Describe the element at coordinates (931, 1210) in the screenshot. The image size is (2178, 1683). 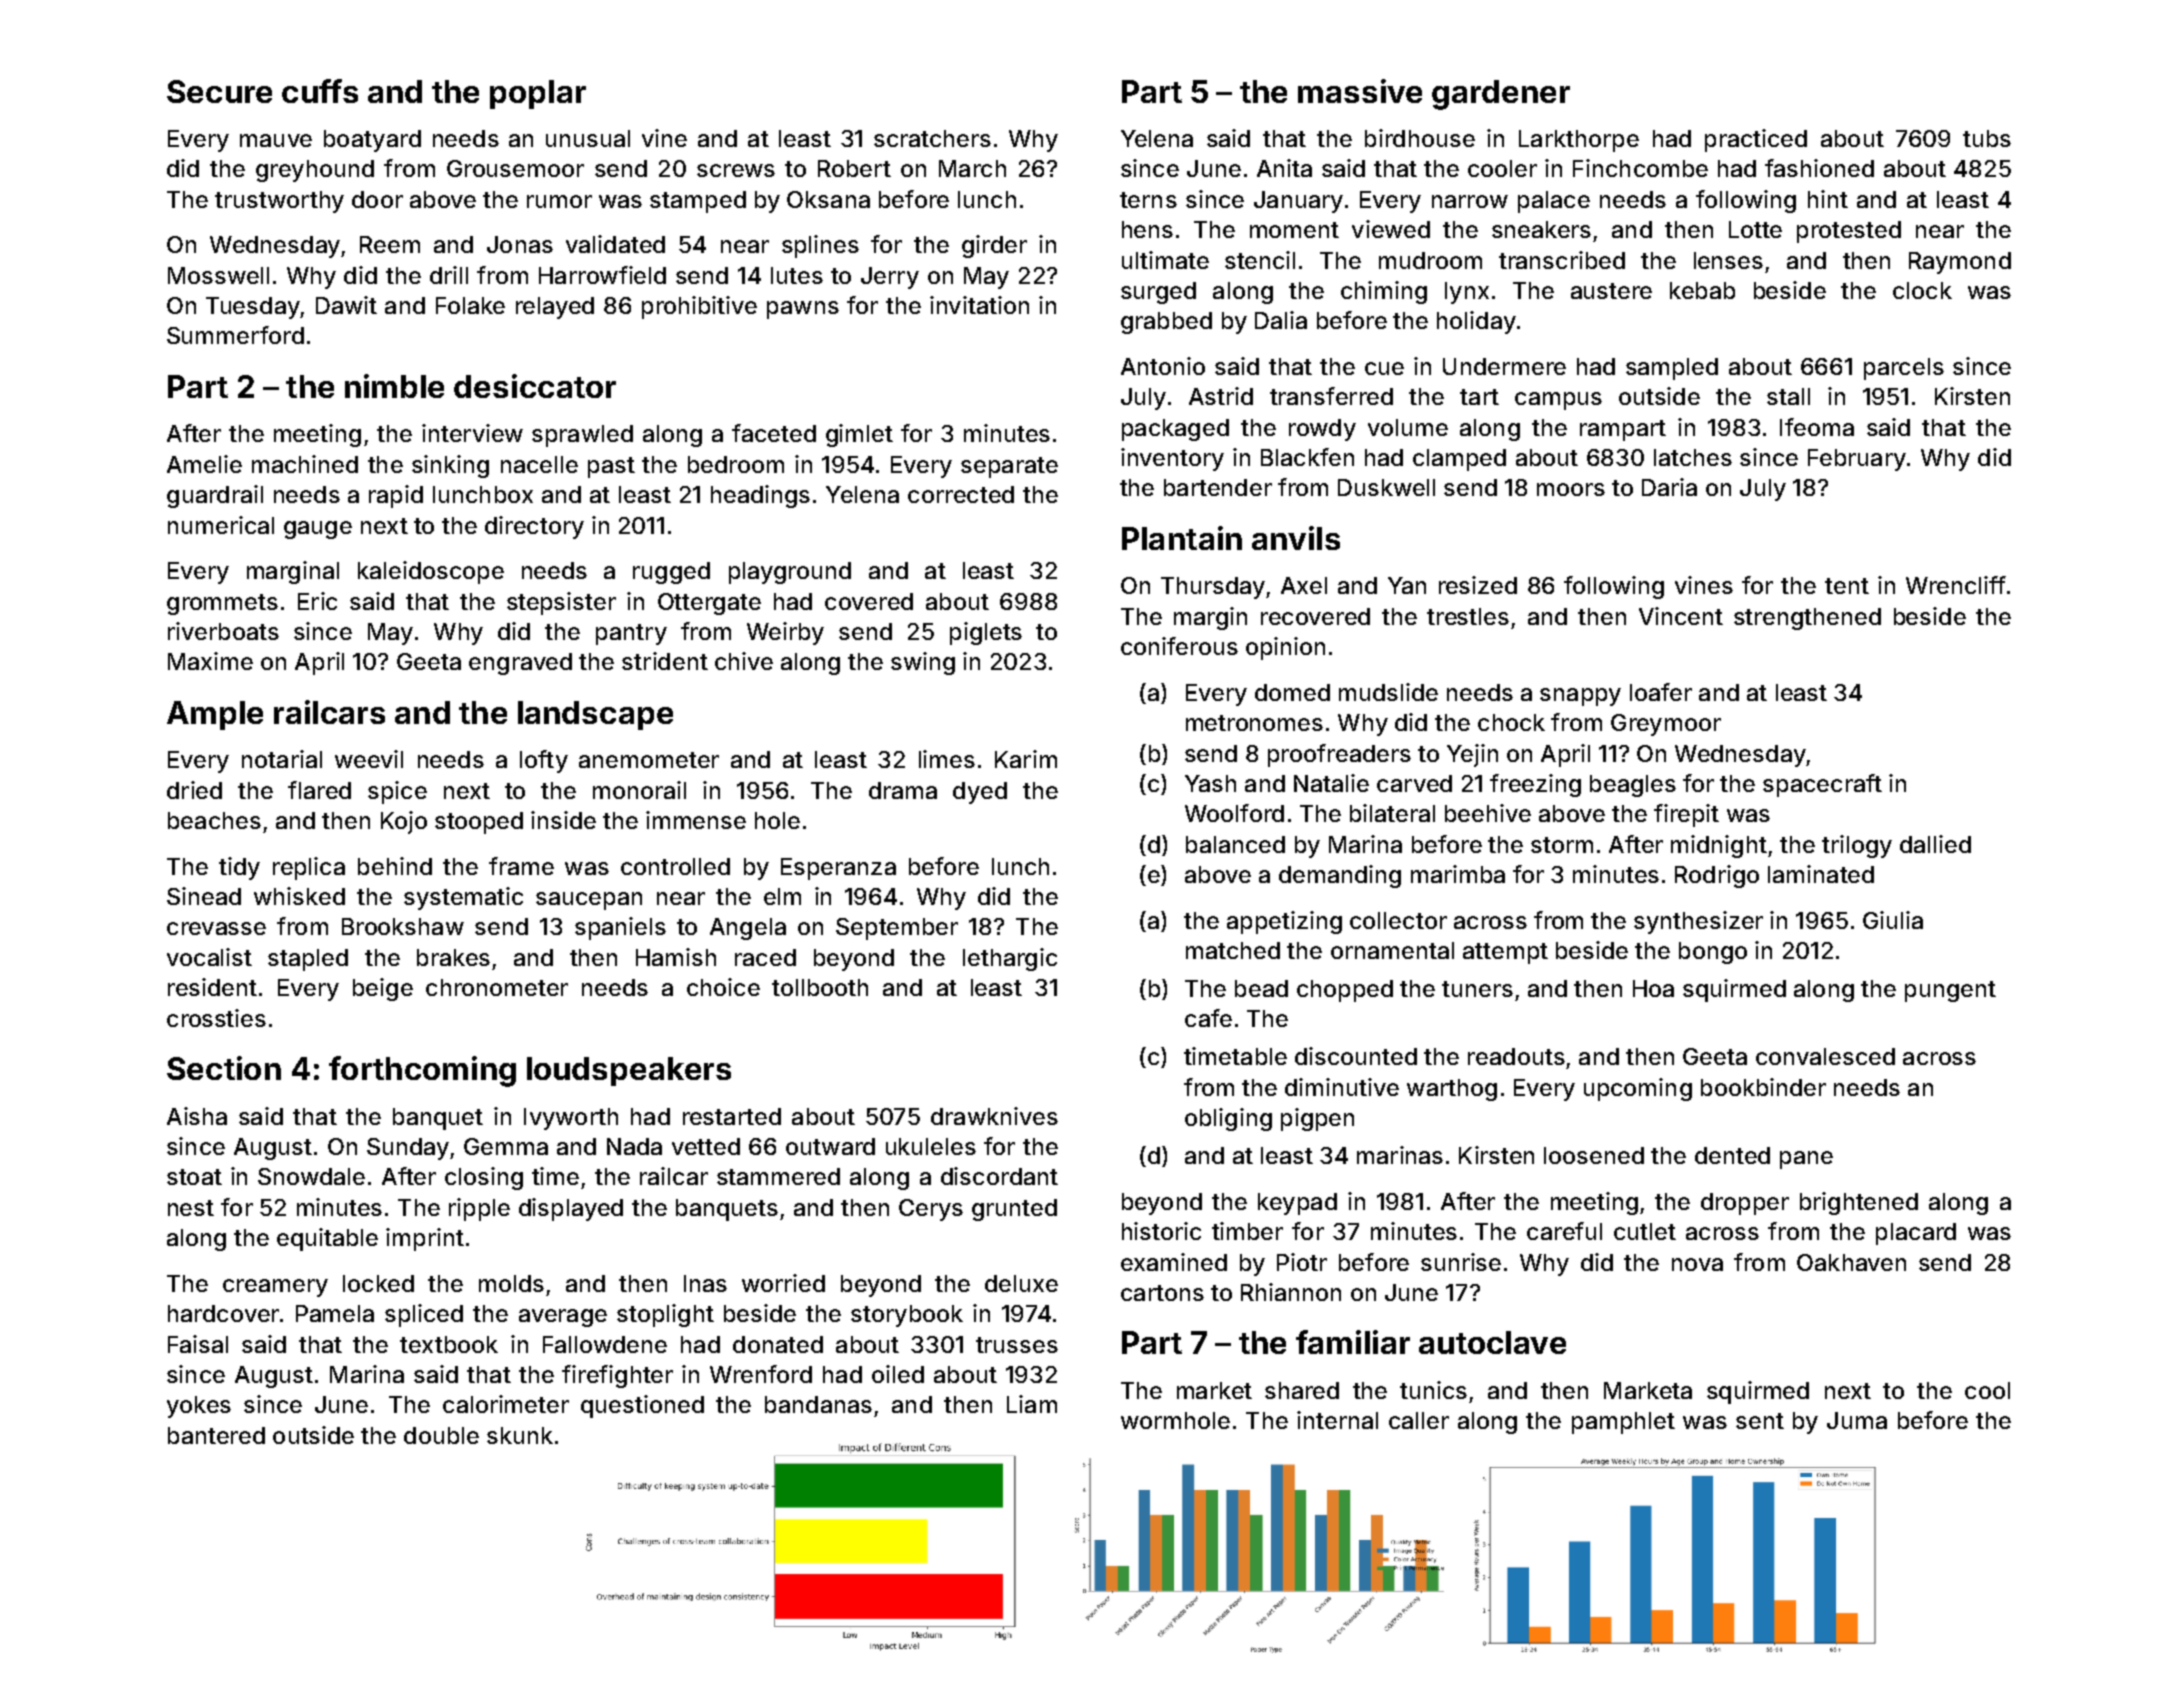
I see `Cerys` at that location.
